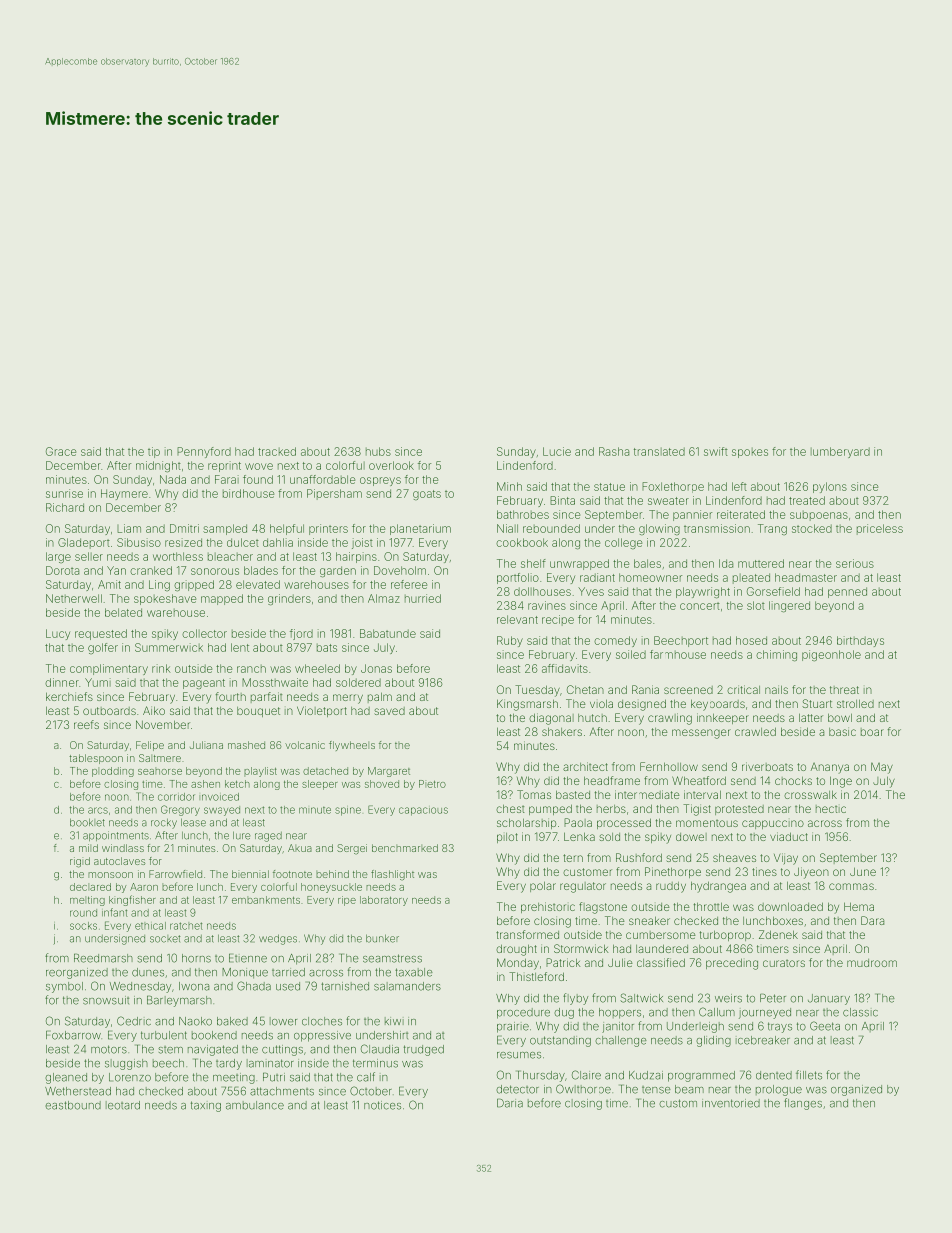 This screenshot has height=1233, width=952. Describe the element at coordinates (860, 1012) in the screenshot. I see `classic` at that location.
